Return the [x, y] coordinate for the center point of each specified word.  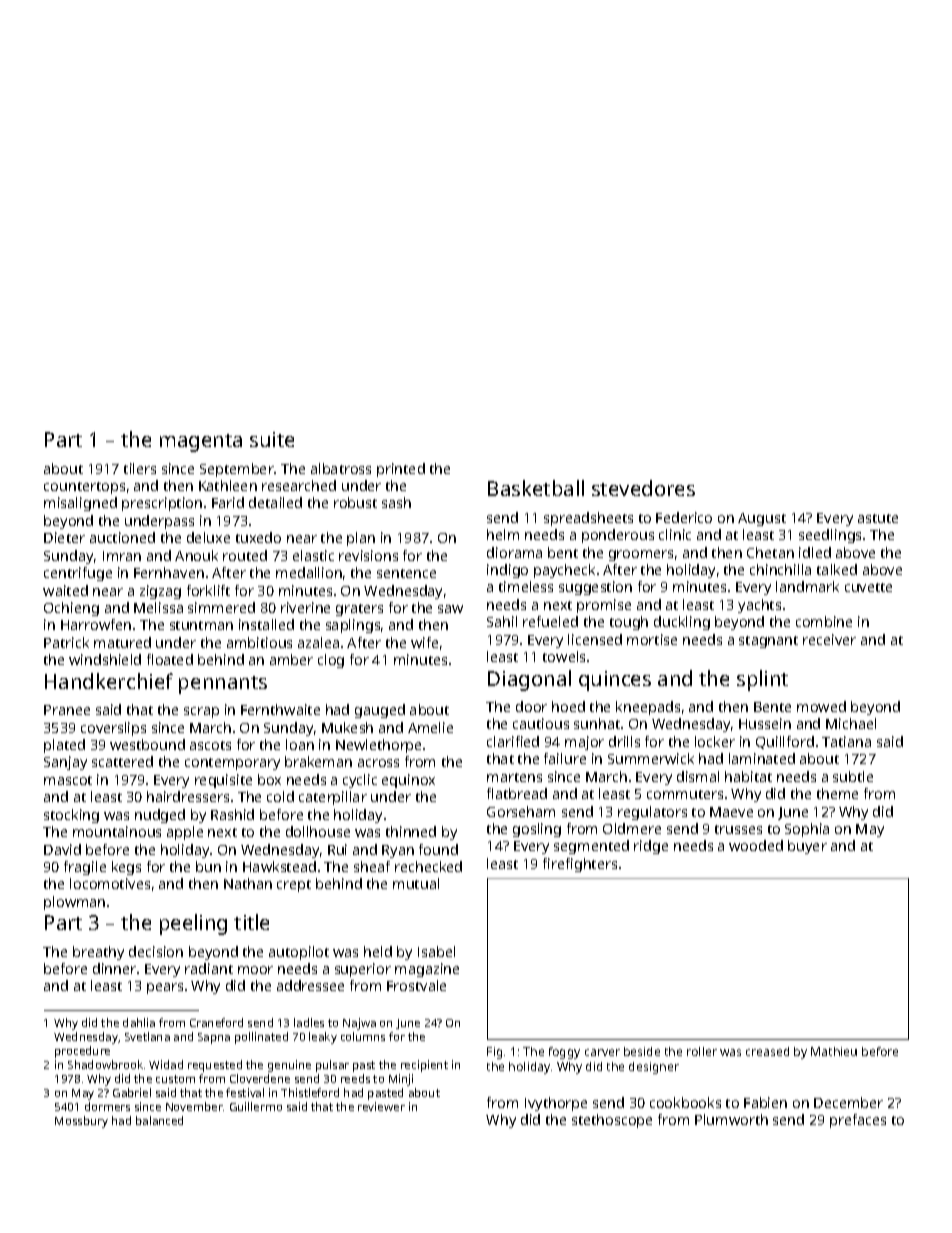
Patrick [66, 642]
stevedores [643, 488]
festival [245, 1092]
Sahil [502, 621]
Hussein [765, 723]
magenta [201, 443]
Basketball [536, 488]
